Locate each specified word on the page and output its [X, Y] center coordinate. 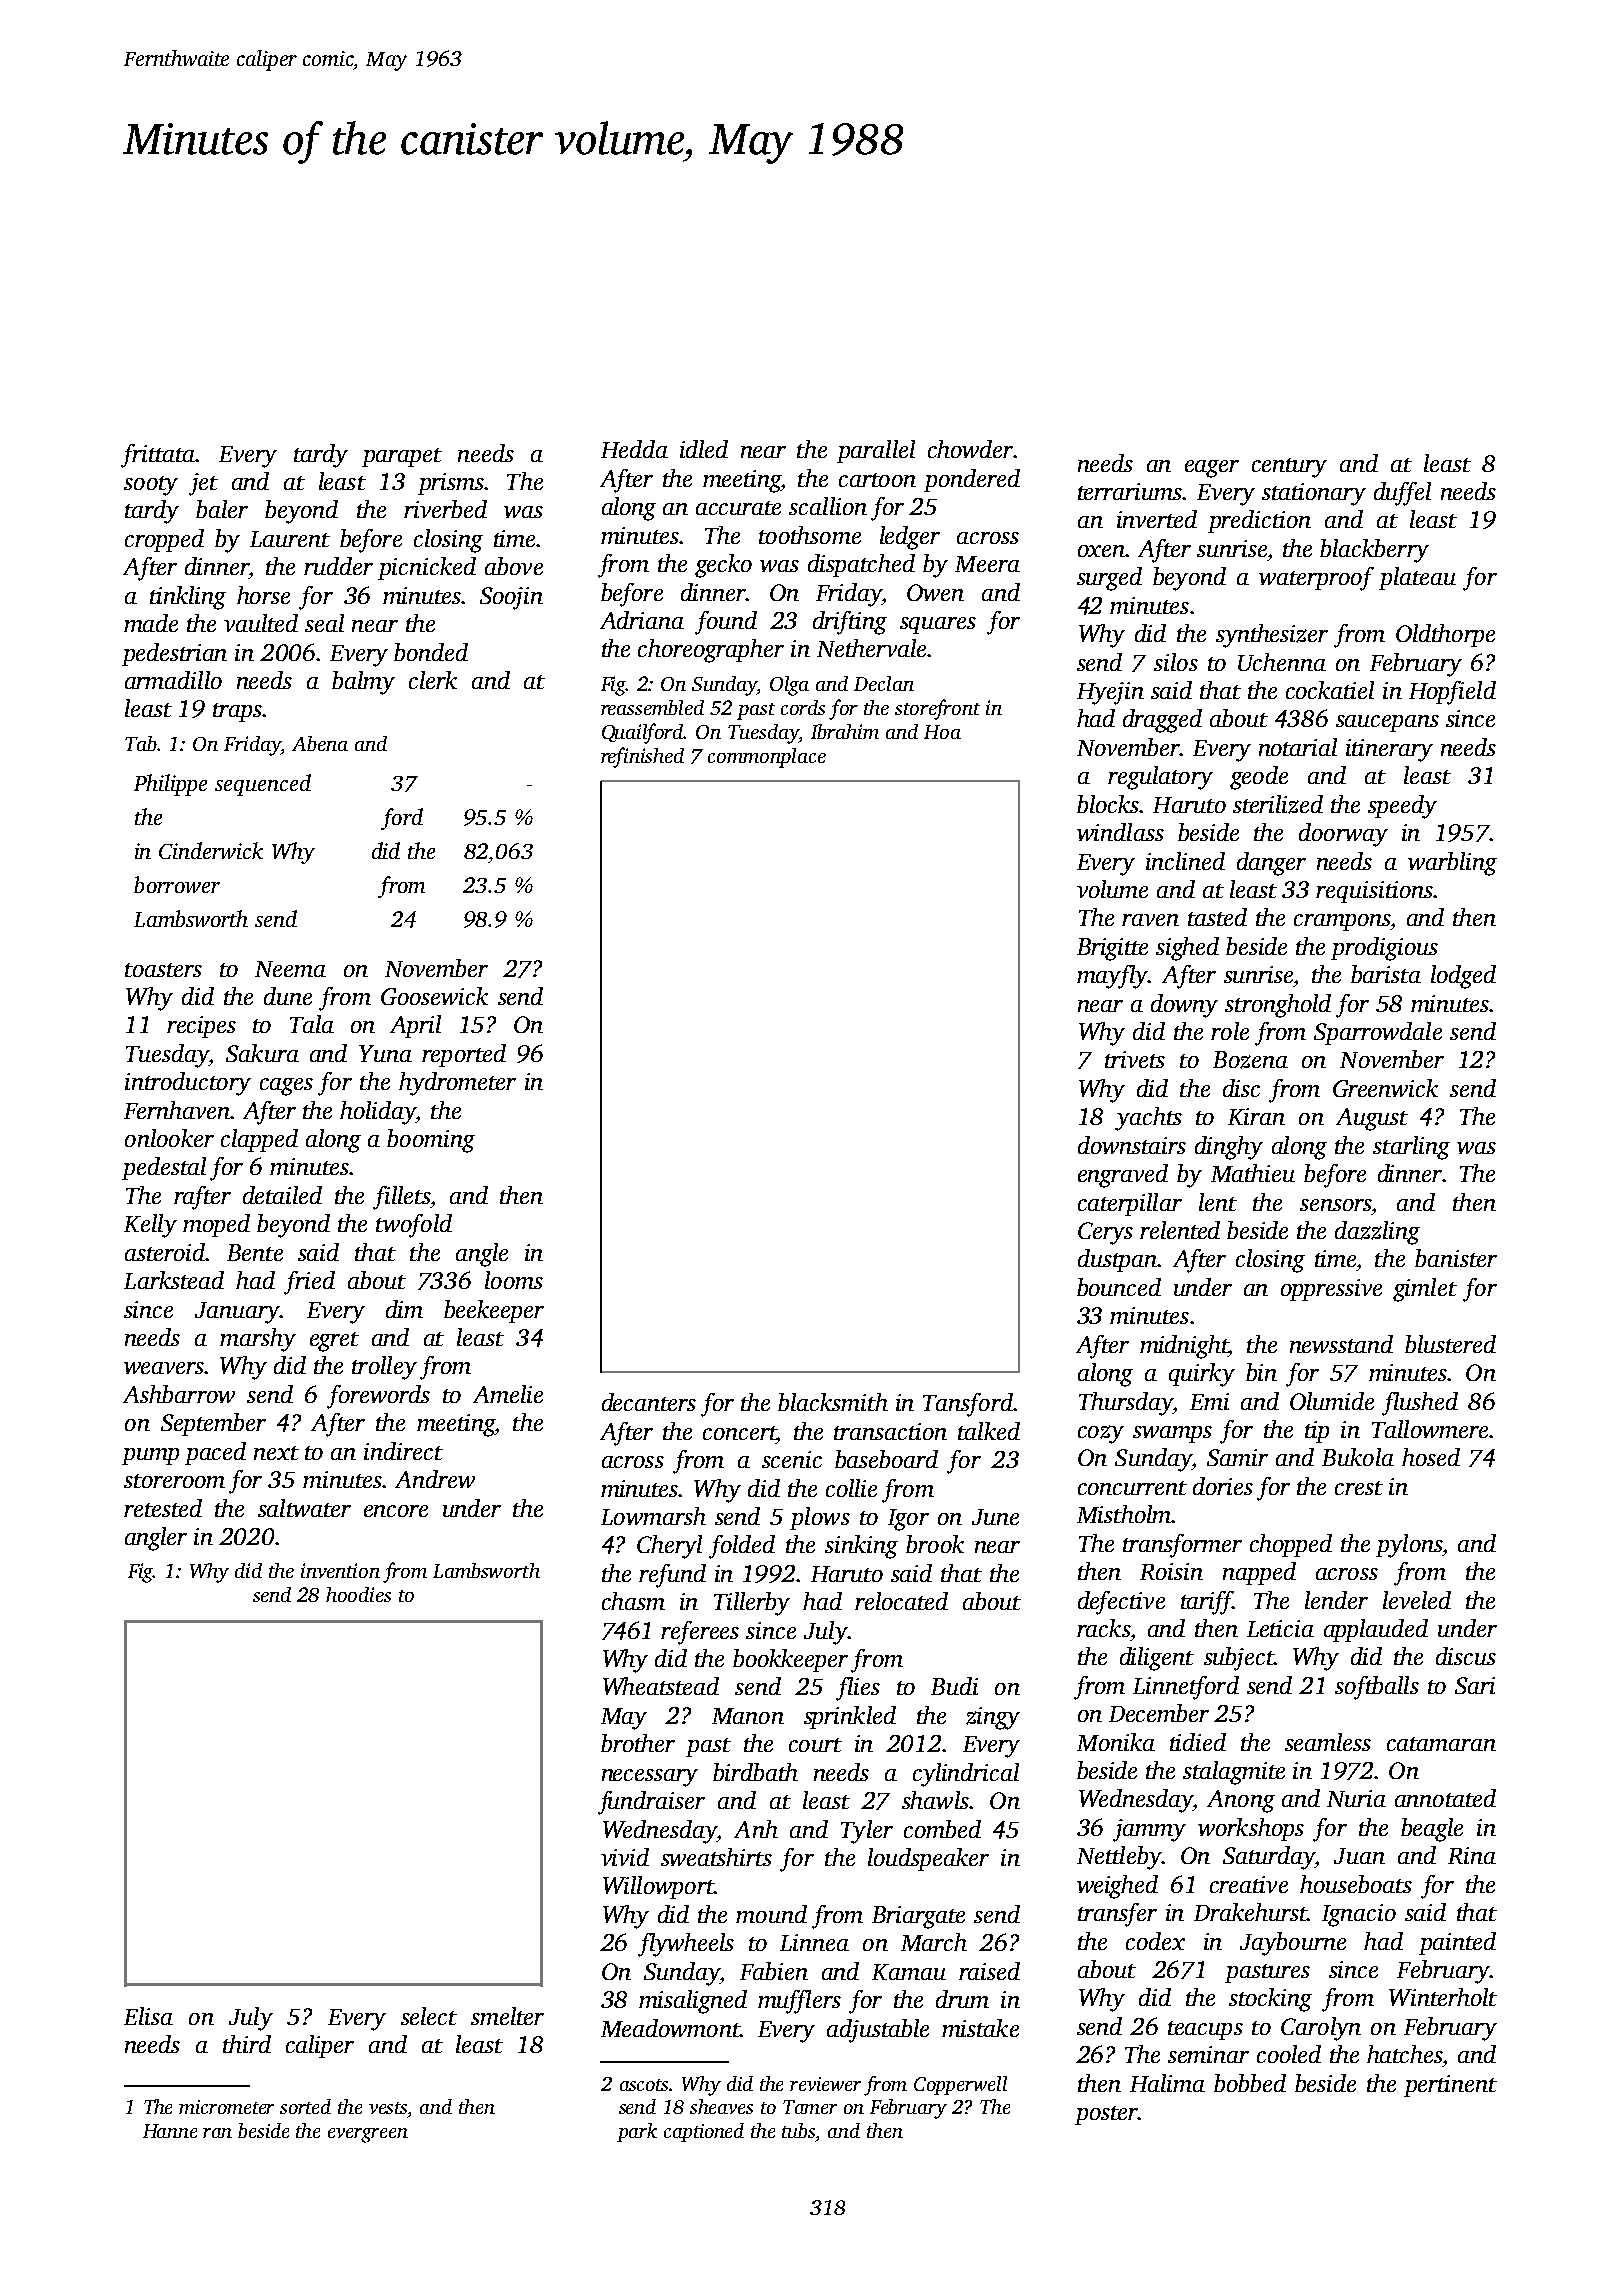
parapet [402, 457]
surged [1109, 579]
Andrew [435, 1479]
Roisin [1171, 1571]
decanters [649, 1402]
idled [704, 449]
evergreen [368, 2135]
